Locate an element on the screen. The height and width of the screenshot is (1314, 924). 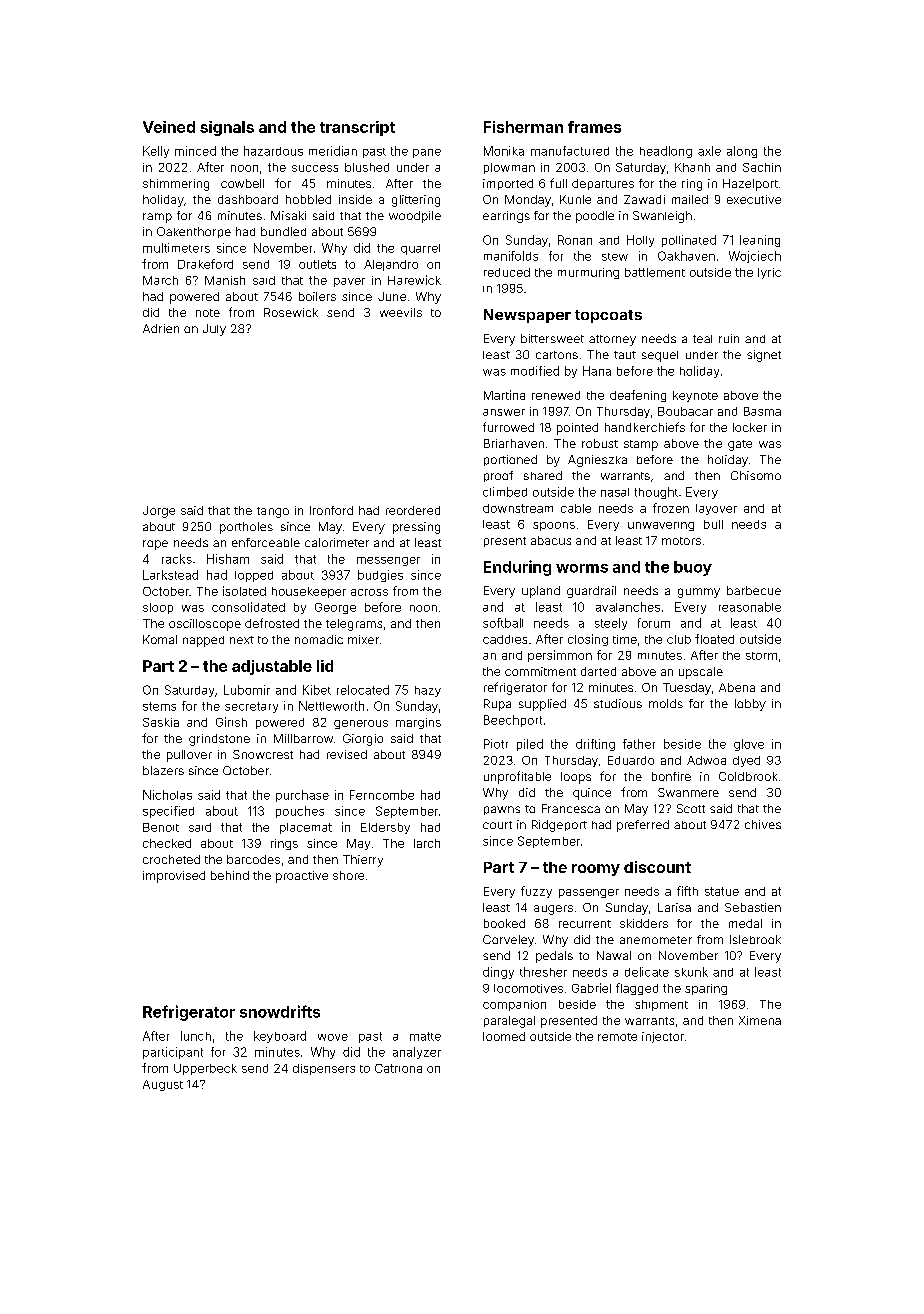
August is located at coordinates (163, 1085).
